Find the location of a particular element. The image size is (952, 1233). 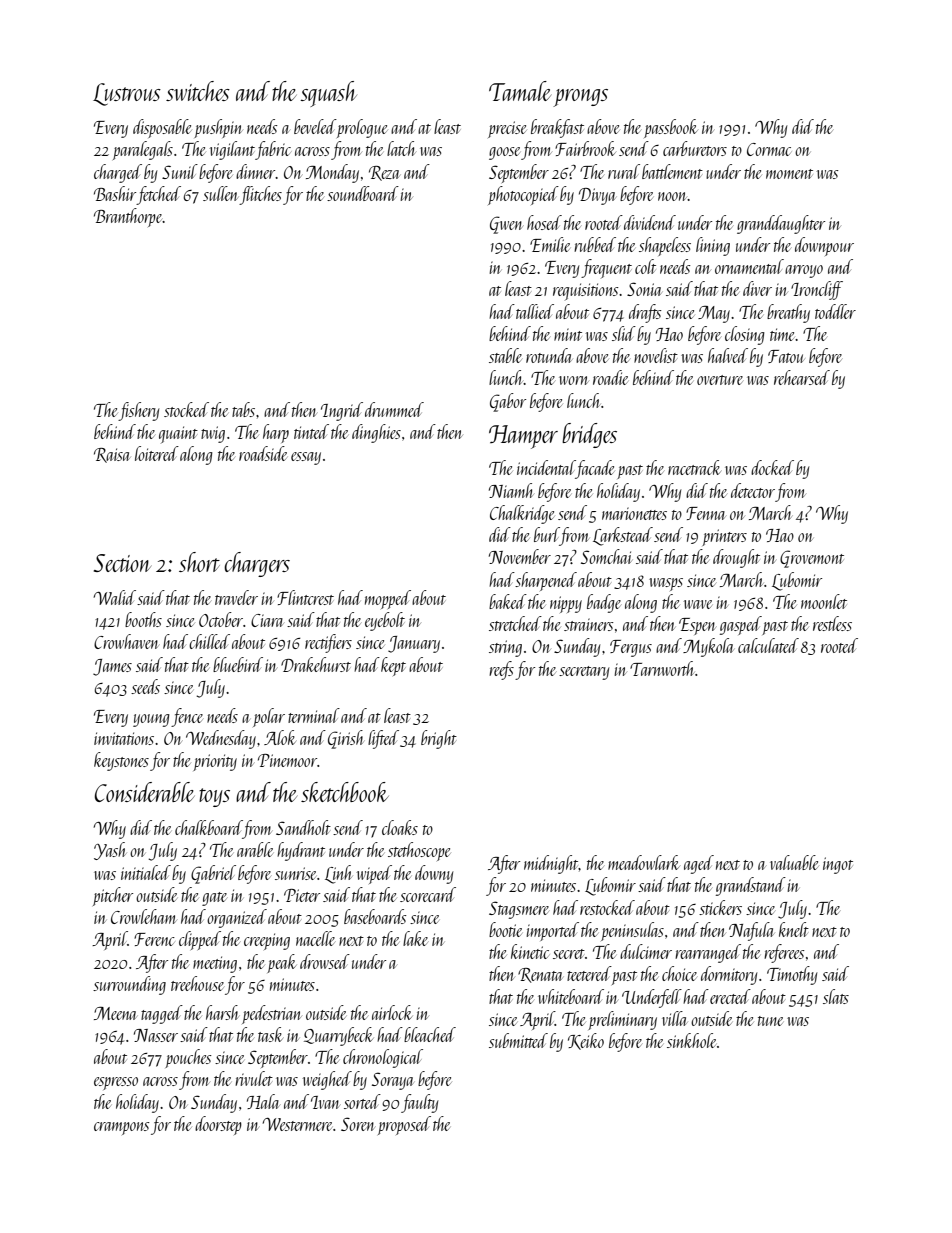

treehouse is located at coordinates (197, 983).
